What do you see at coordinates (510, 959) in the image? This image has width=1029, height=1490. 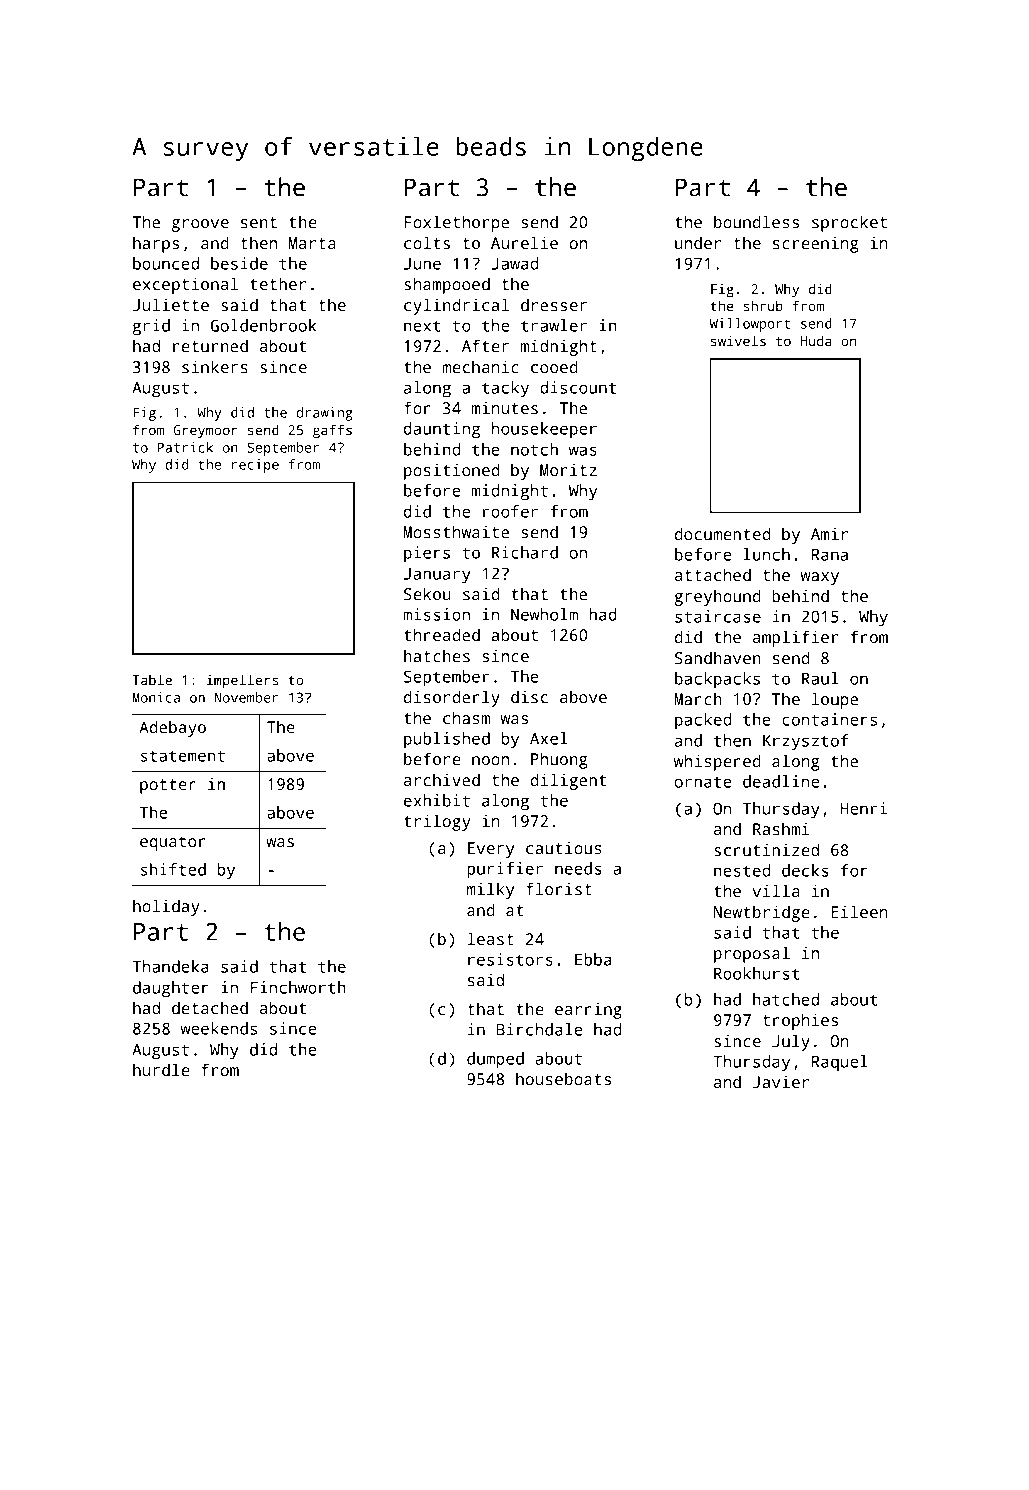 I see `resistors` at bounding box center [510, 959].
